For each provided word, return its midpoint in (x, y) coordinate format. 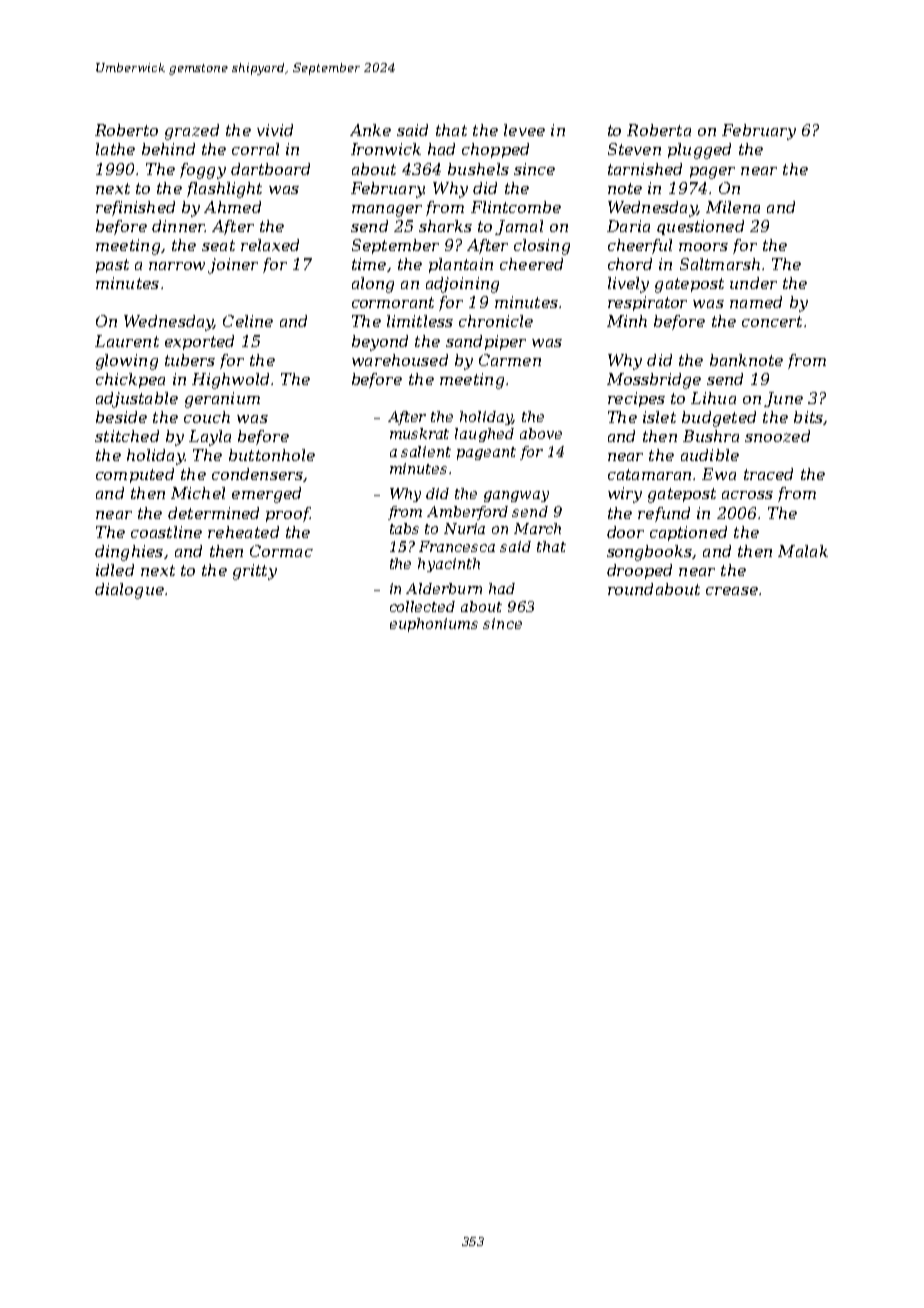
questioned (700, 227)
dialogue (129, 591)
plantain (461, 265)
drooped (639, 571)
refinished (135, 208)
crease (732, 591)
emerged (266, 495)
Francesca (457, 546)
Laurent (127, 341)
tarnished (645, 169)
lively (628, 285)
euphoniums (434, 625)
